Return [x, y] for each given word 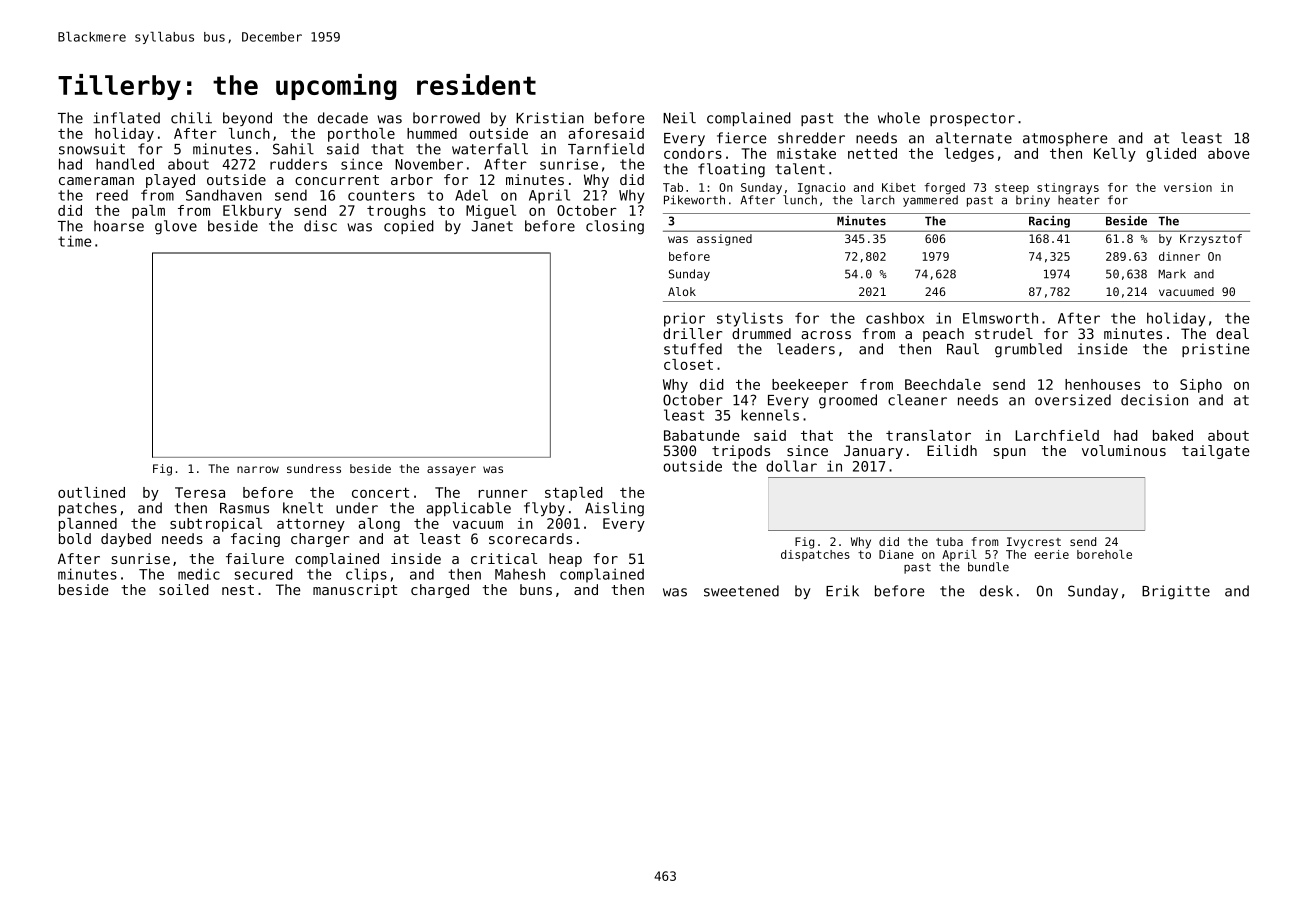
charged [440, 591]
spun [1010, 453]
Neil [679, 118]
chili [191, 118]
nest [238, 590]
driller [692, 333]
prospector [972, 119]
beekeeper [810, 386]
